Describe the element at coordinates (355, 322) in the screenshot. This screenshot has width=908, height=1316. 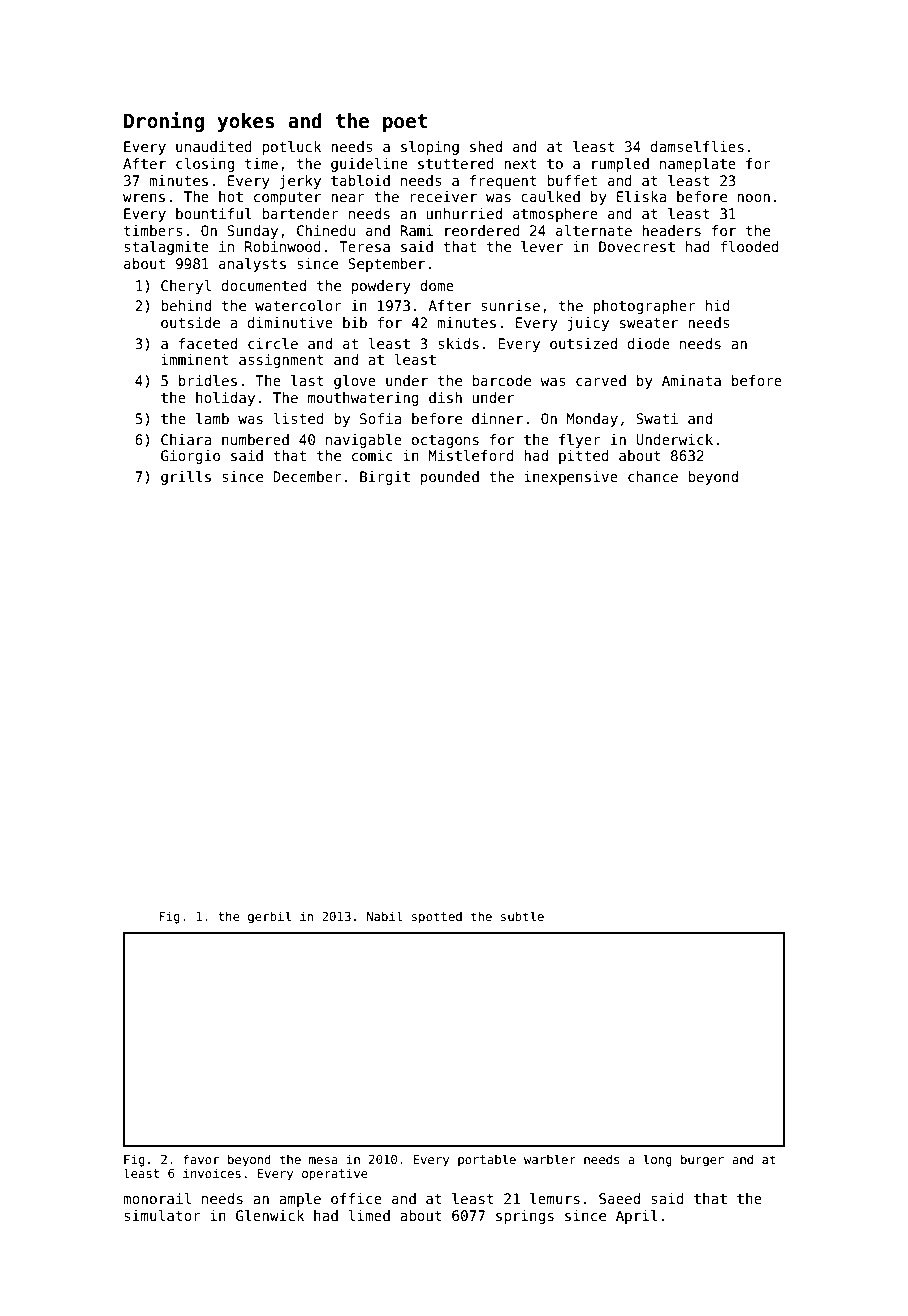
I see `bib` at that location.
